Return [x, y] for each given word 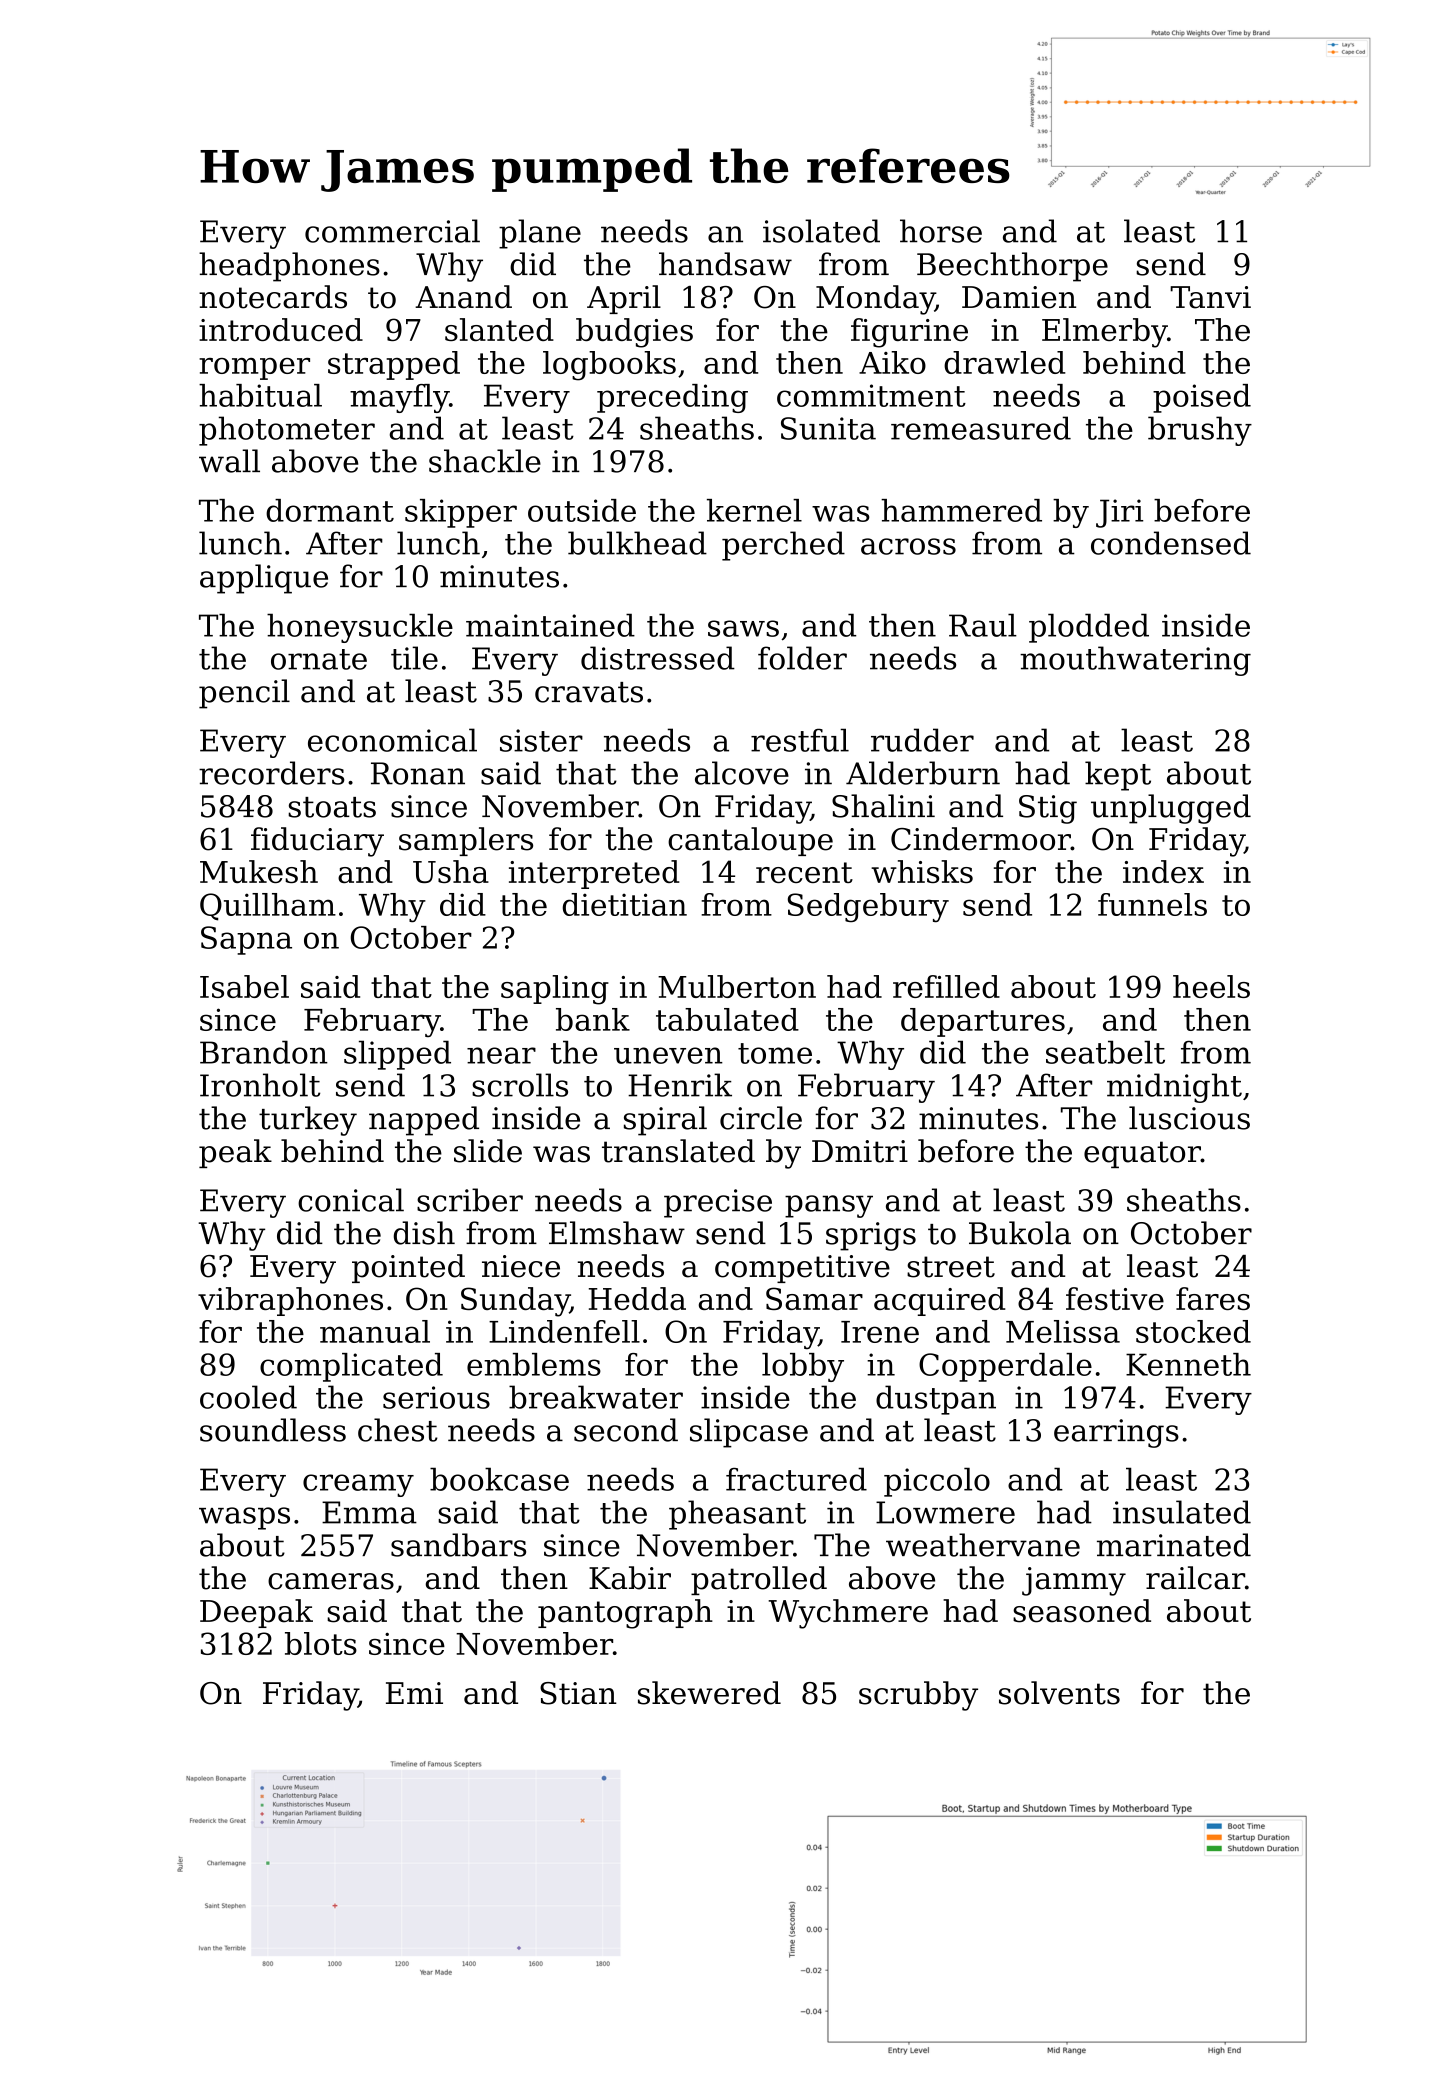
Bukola [1020, 1233]
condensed [1171, 543]
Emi [414, 1693]
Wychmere [848, 1614]
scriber [470, 1200]
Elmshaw [617, 1233]
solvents [1059, 1693]
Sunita [828, 428]
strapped [394, 365]
